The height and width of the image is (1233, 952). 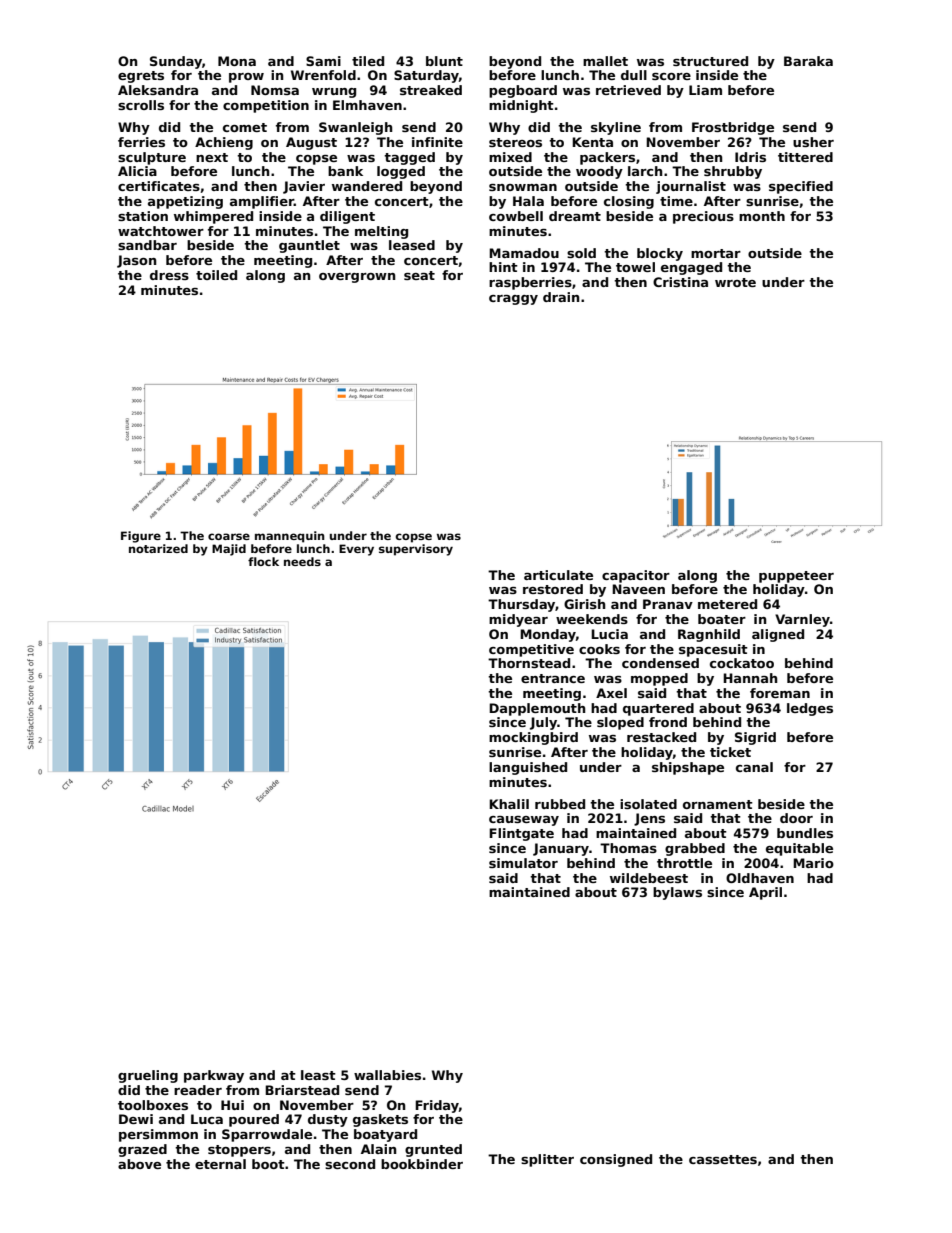 What do you see at coordinates (263, 561) in the image?
I see `flock` at bounding box center [263, 561].
